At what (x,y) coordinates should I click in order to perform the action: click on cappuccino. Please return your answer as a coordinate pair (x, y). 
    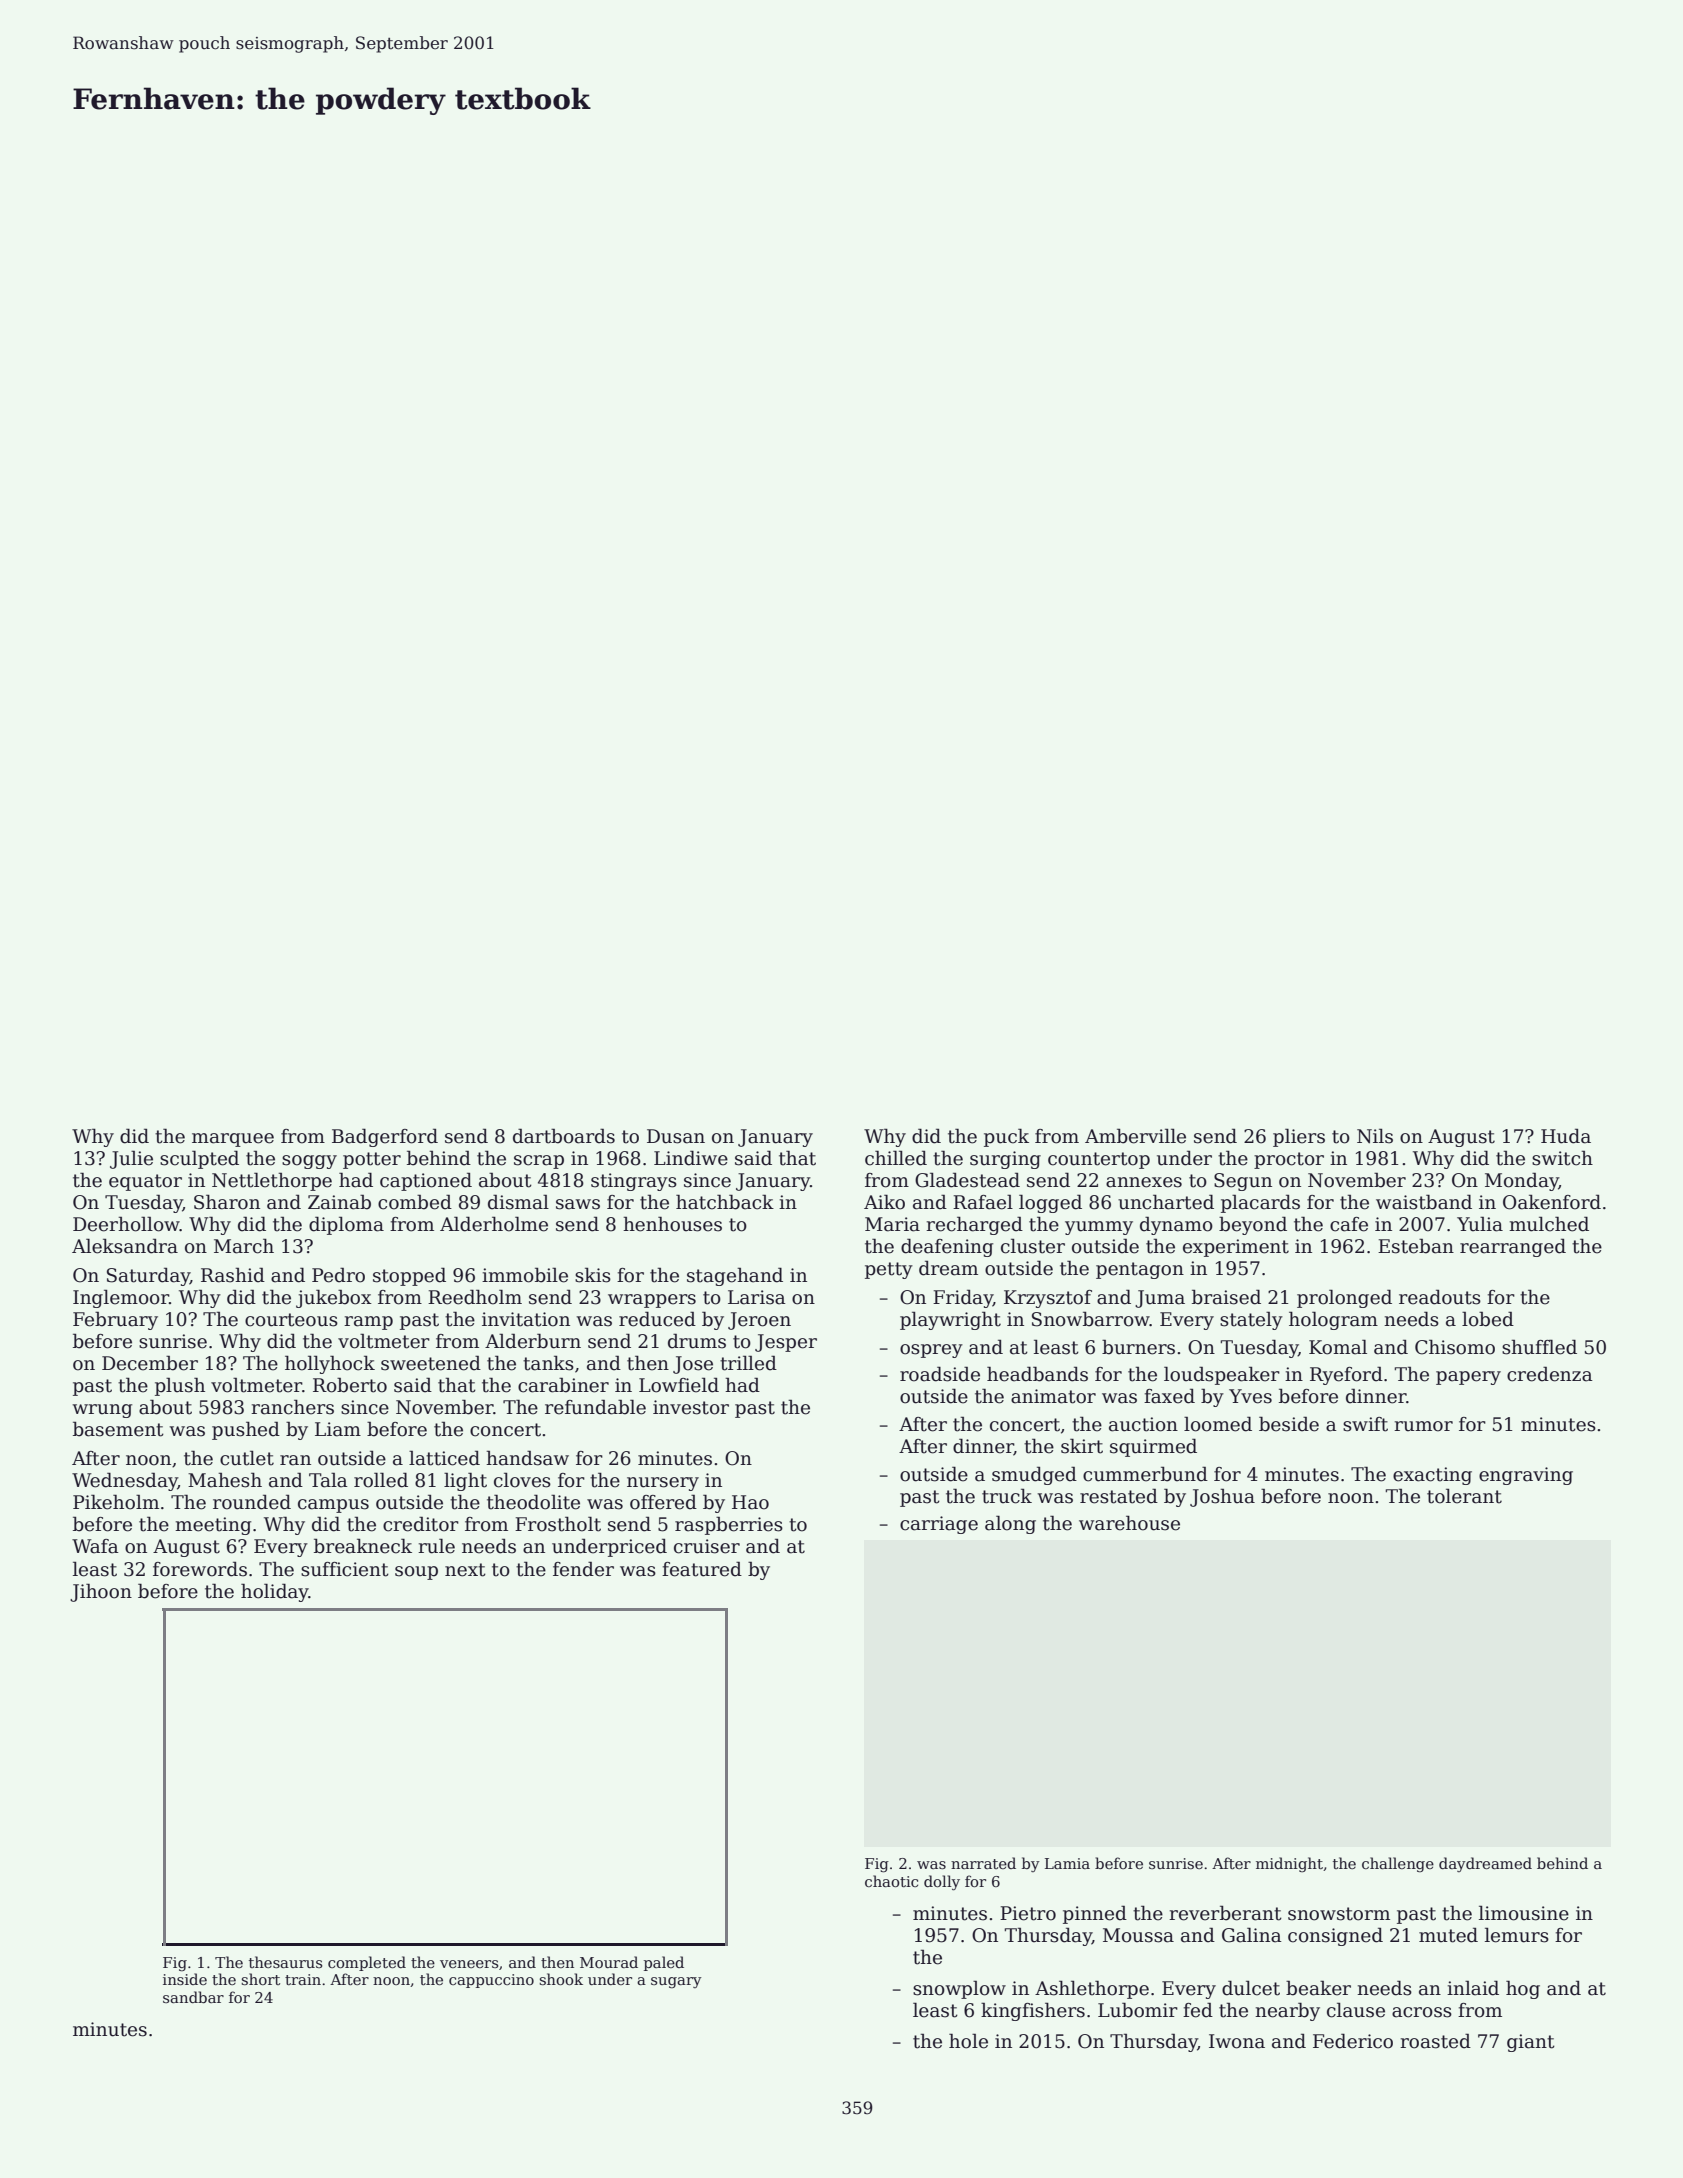
    Looking at the image, I should click on (491, 1981).
